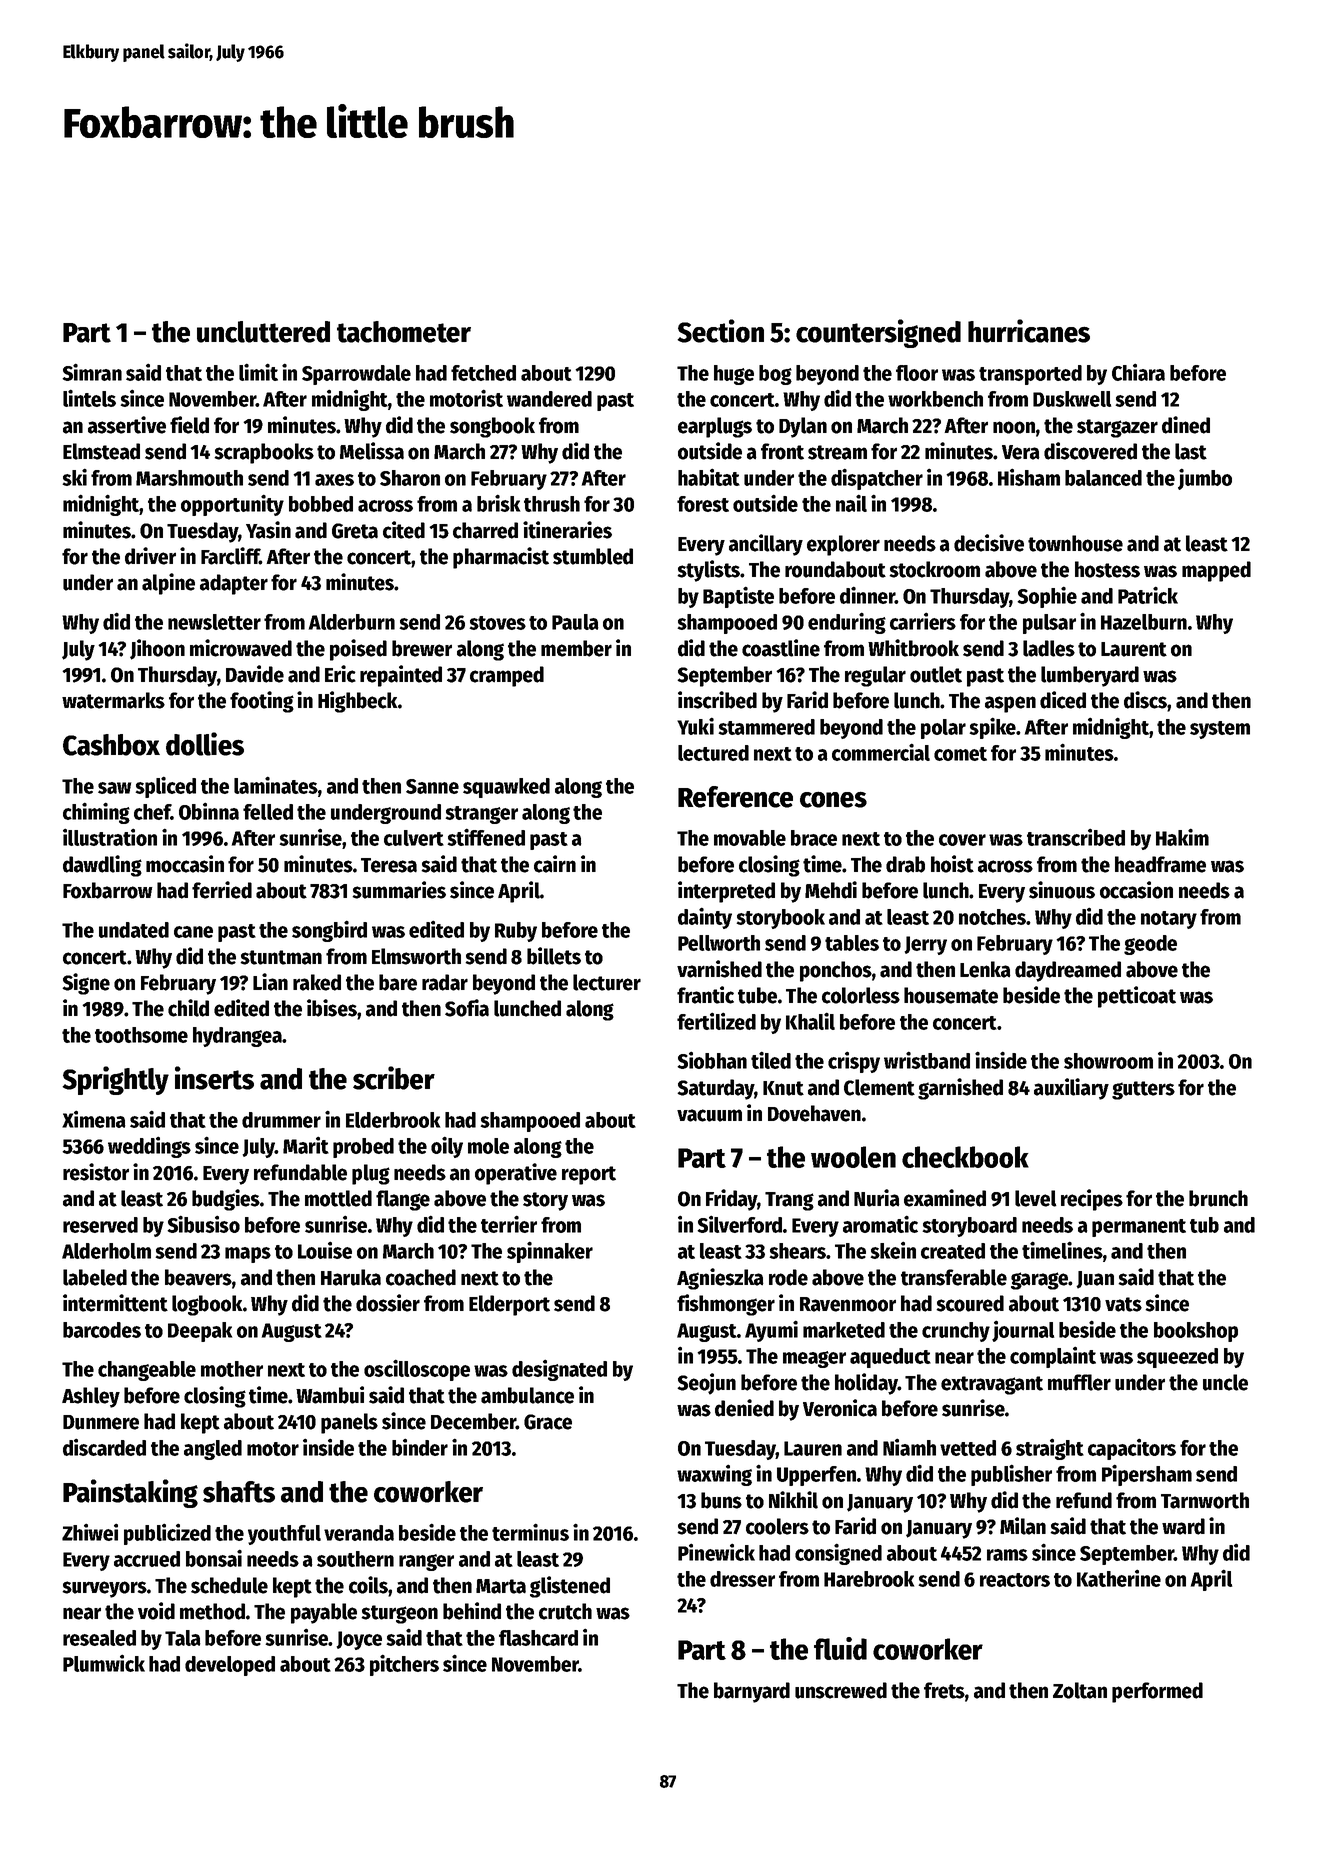 The width and height of the page is (1319, 1865). I want to click on auxiliary, so click(1071, 1089).
